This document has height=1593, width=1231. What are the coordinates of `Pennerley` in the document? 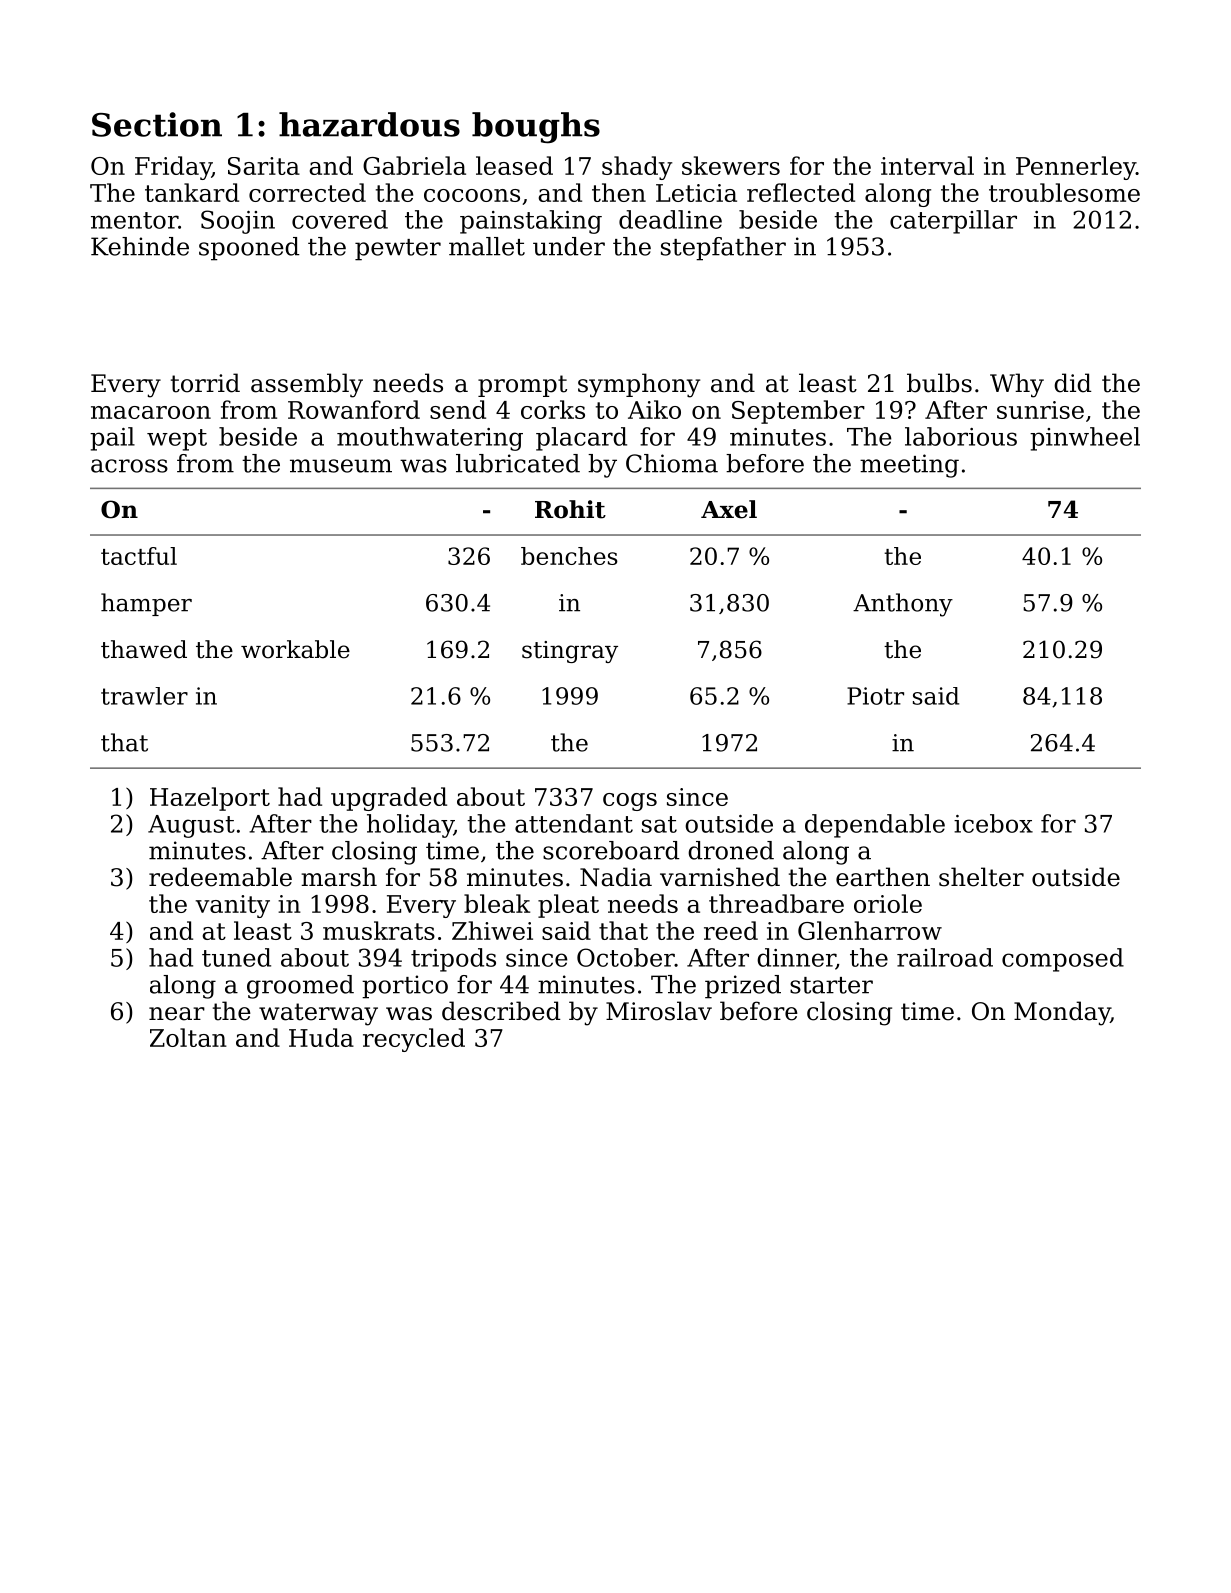 It's located at (1076, 168).
